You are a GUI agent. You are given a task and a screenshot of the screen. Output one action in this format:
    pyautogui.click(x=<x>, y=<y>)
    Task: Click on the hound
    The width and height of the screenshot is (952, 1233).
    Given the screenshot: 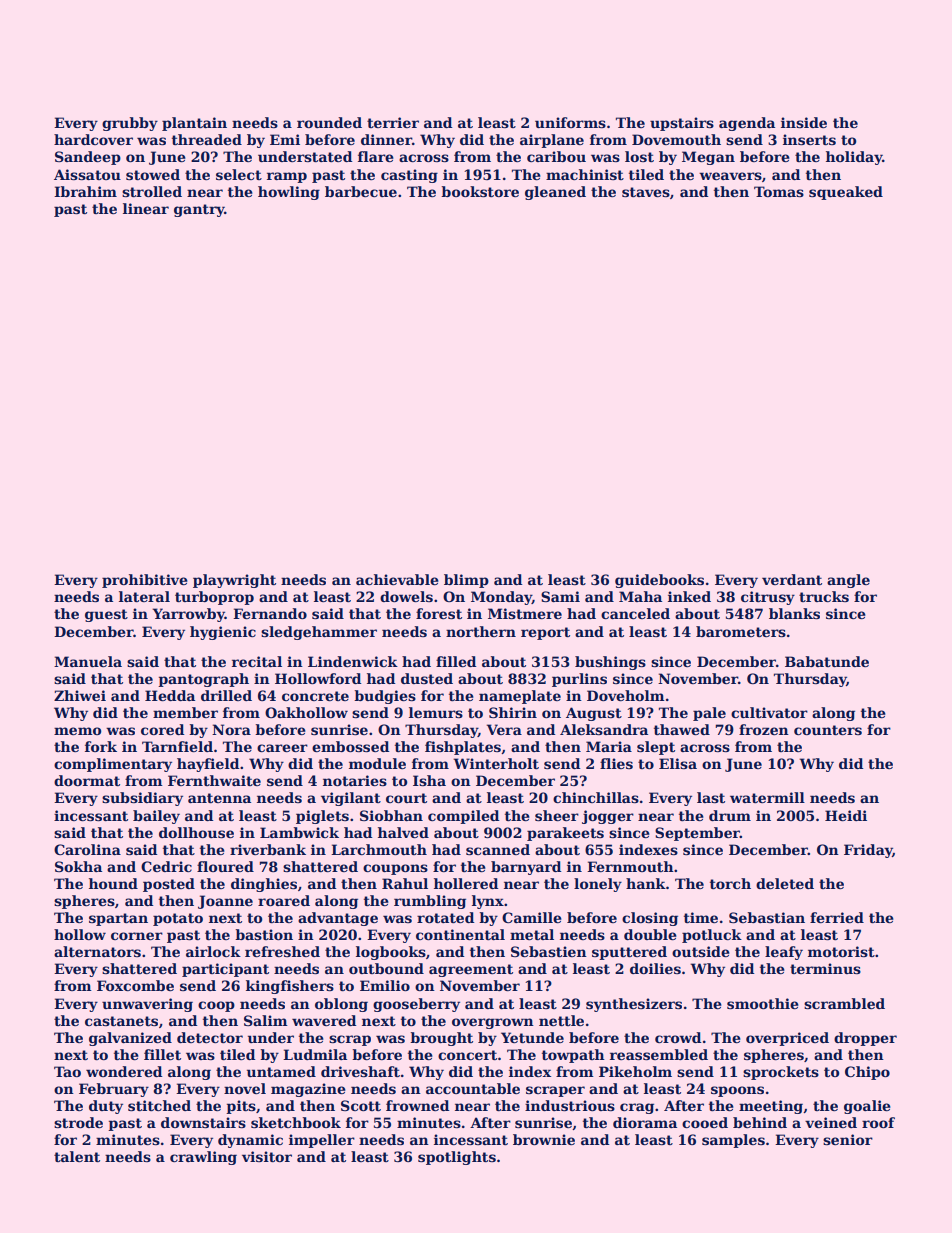 What is the action you would take?
    pyautogui.click(x=113, y=883)
